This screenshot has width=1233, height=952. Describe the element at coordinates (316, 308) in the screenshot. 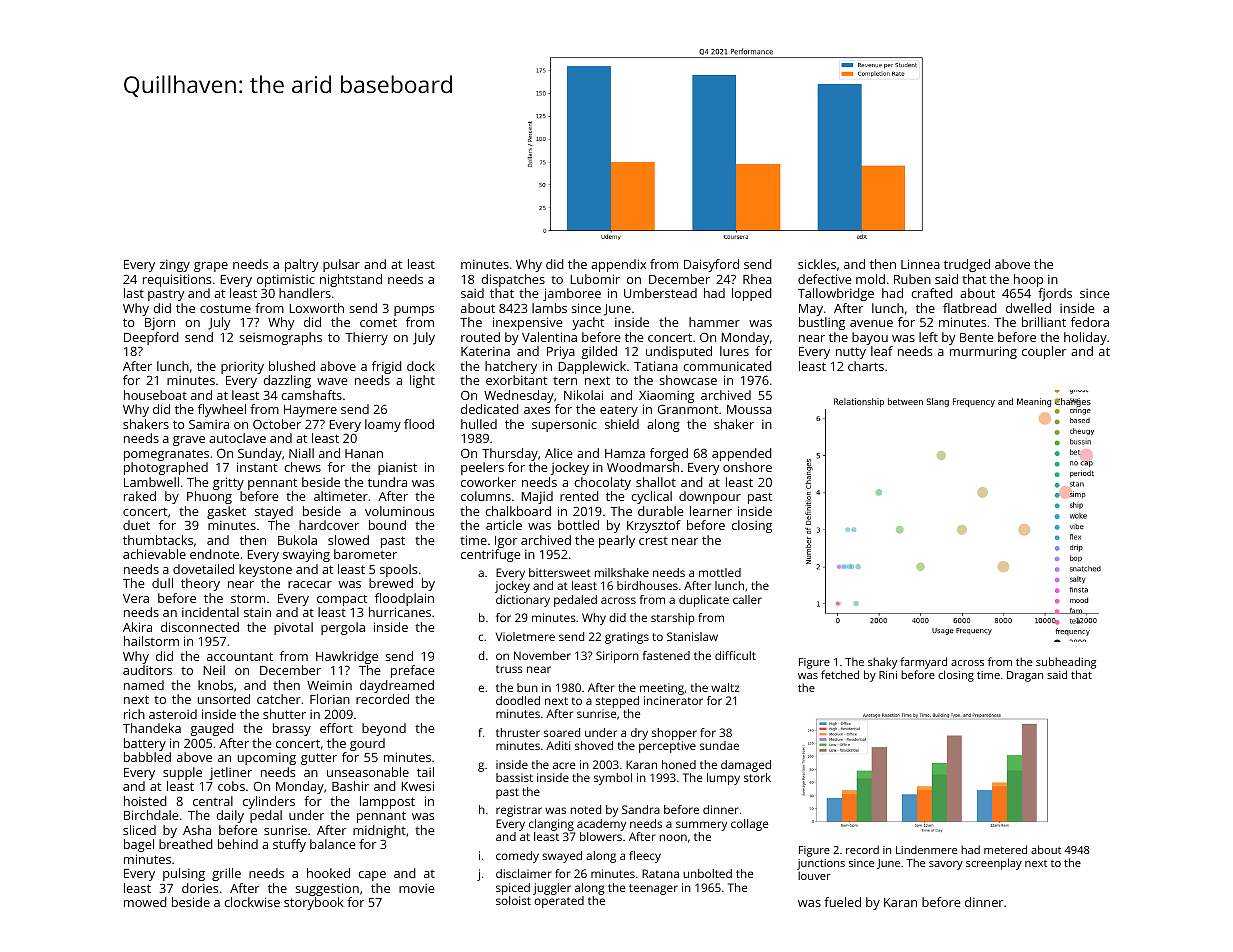

I see `Loxworth` at that location.
